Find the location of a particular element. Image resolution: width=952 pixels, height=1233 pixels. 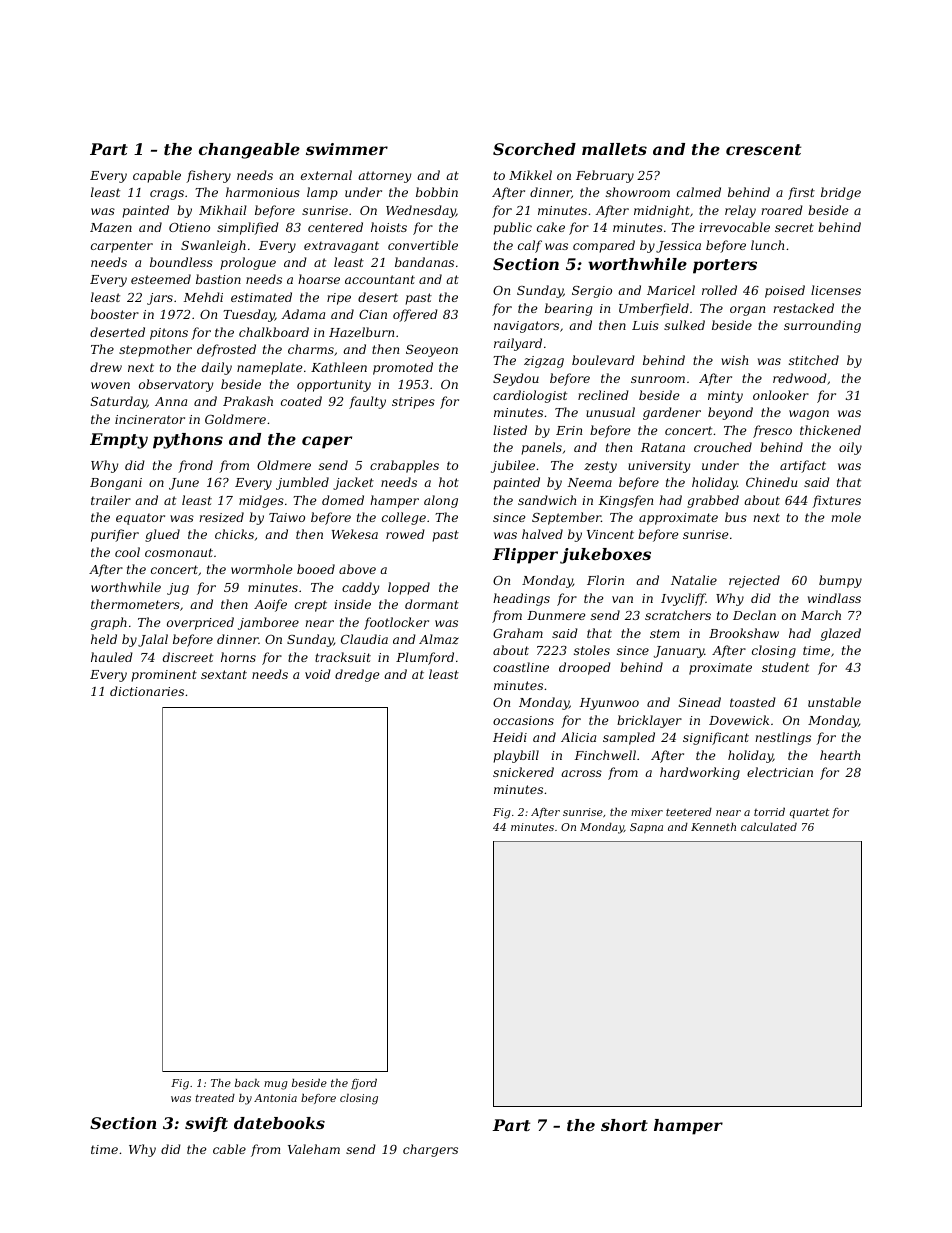

swift is located at coordinates (206, 1124).
